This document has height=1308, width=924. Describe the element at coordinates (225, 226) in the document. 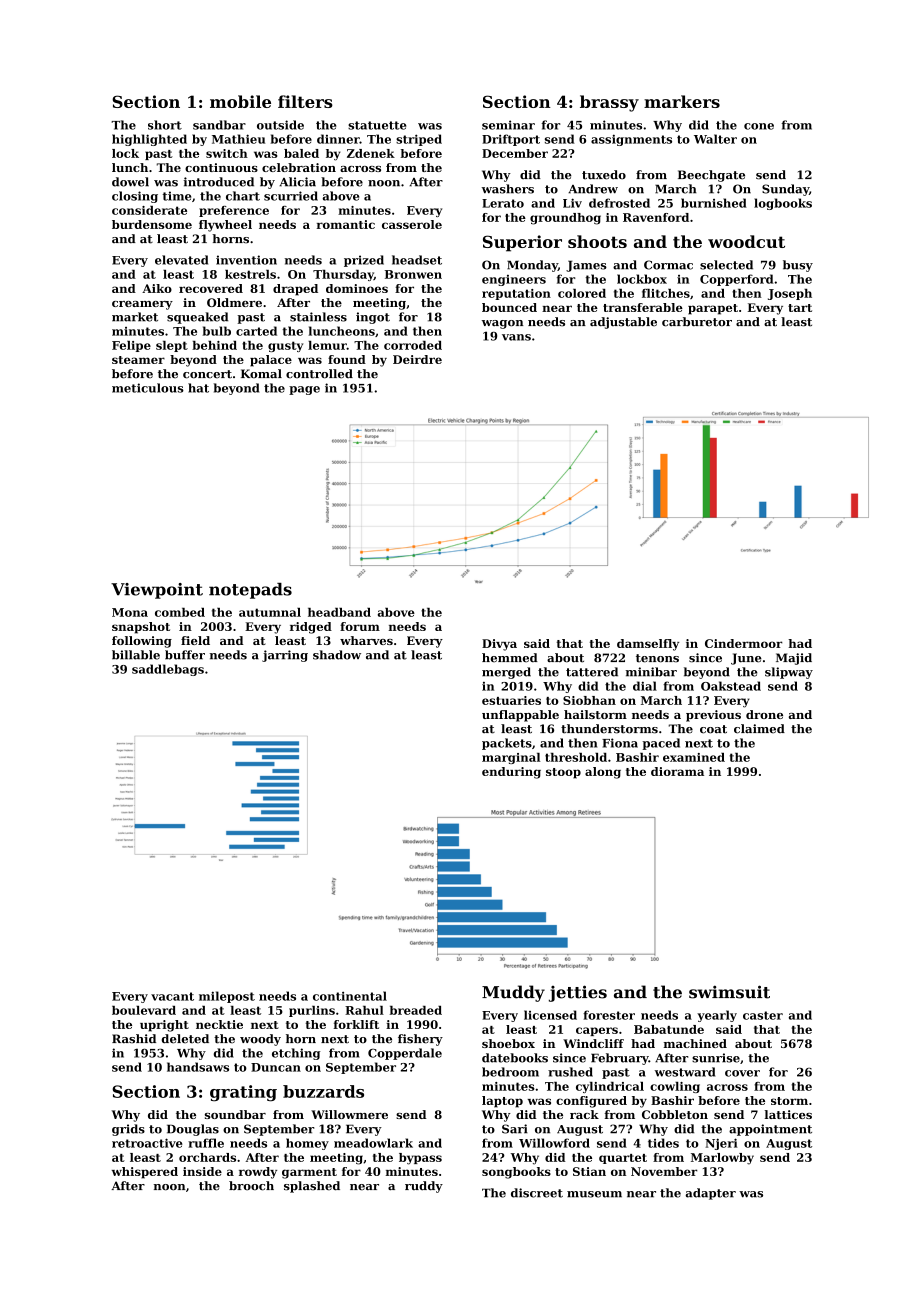

I see `flywheel` at that location.
